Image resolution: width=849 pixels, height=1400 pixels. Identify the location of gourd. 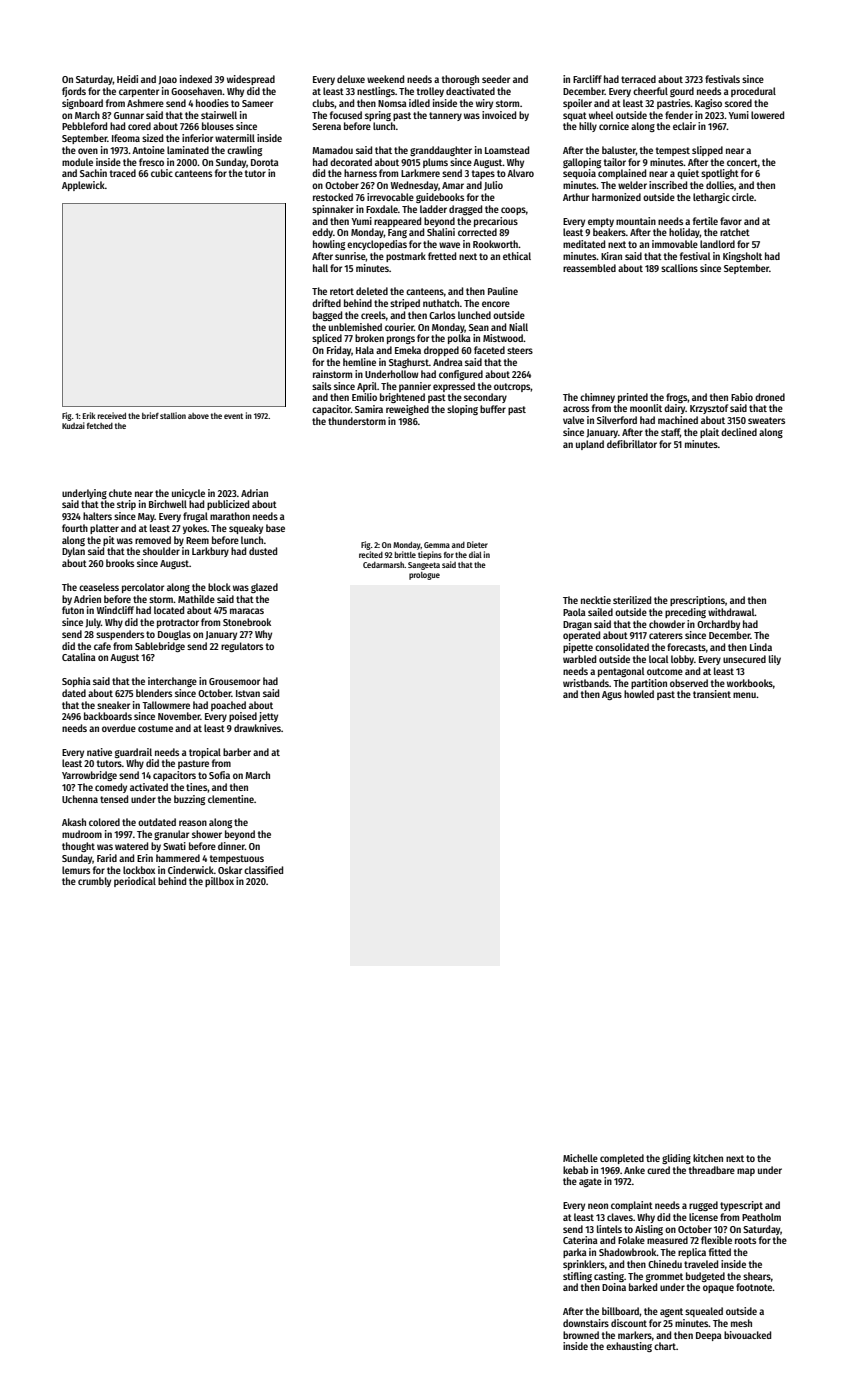
(682, 92).
